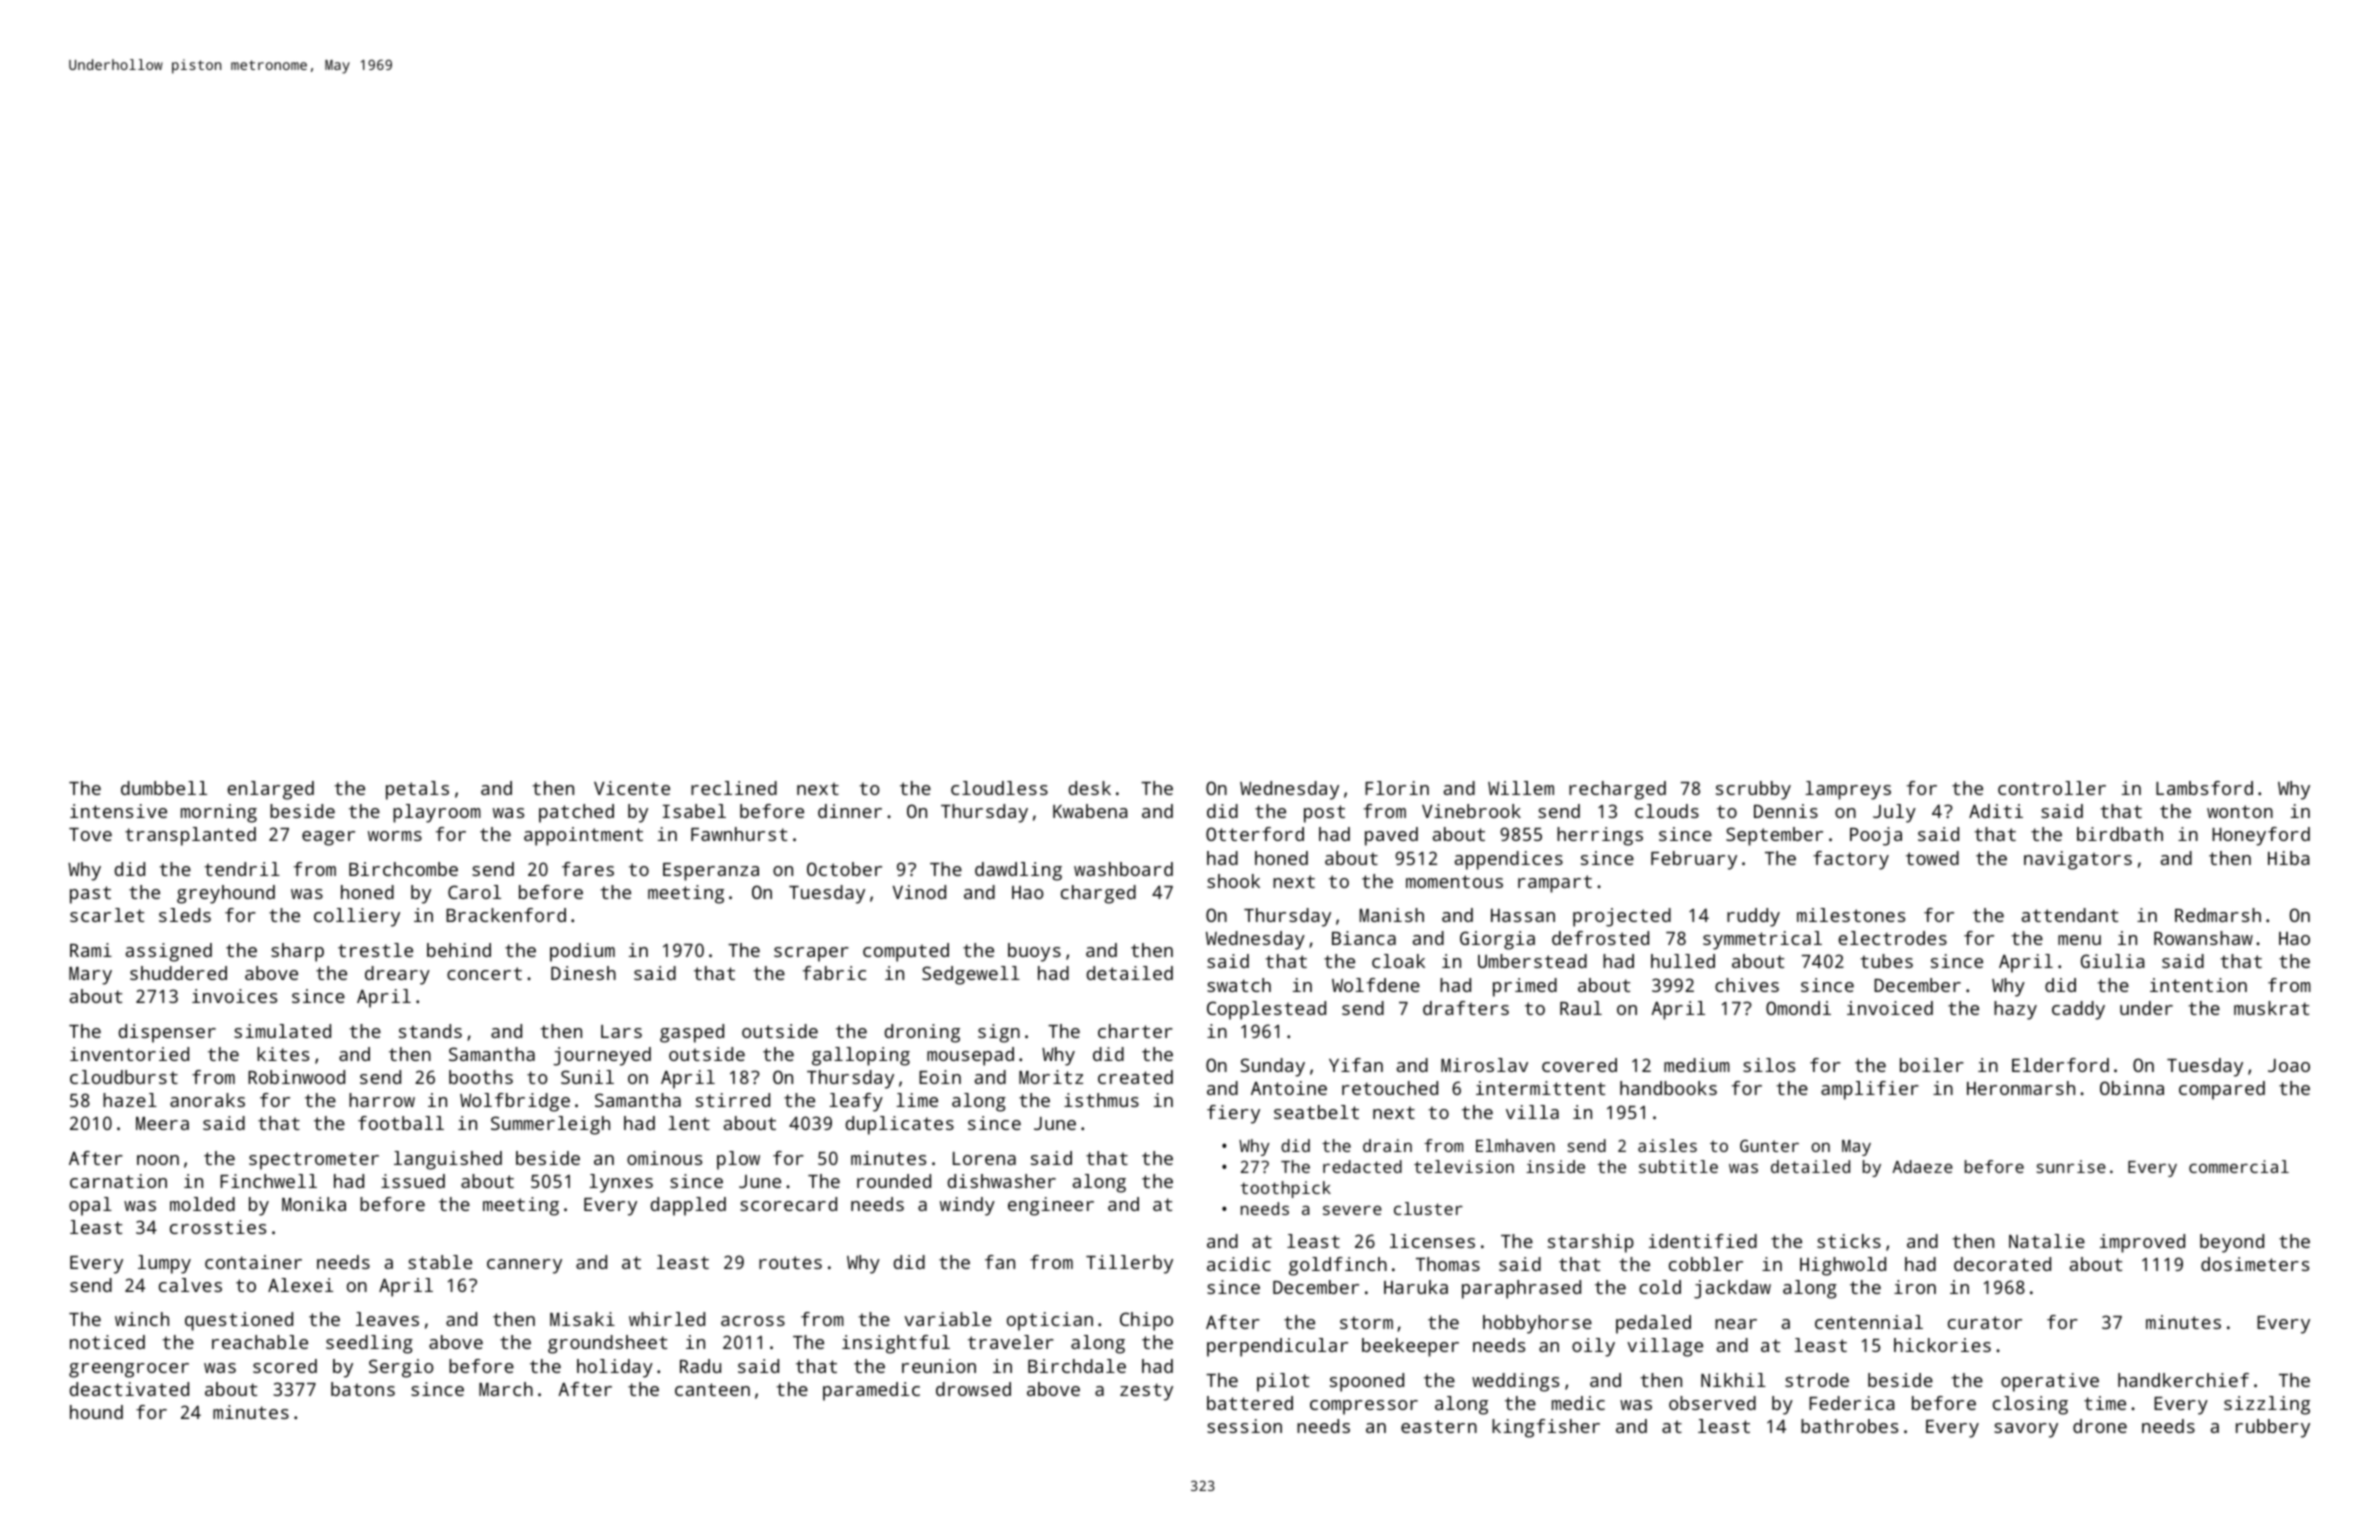 The height and width of the page is (1540, 2380). What do you see at coordinates (712, 1389) in the page?
I see `canteen` at bounding box center [712, 1389].
